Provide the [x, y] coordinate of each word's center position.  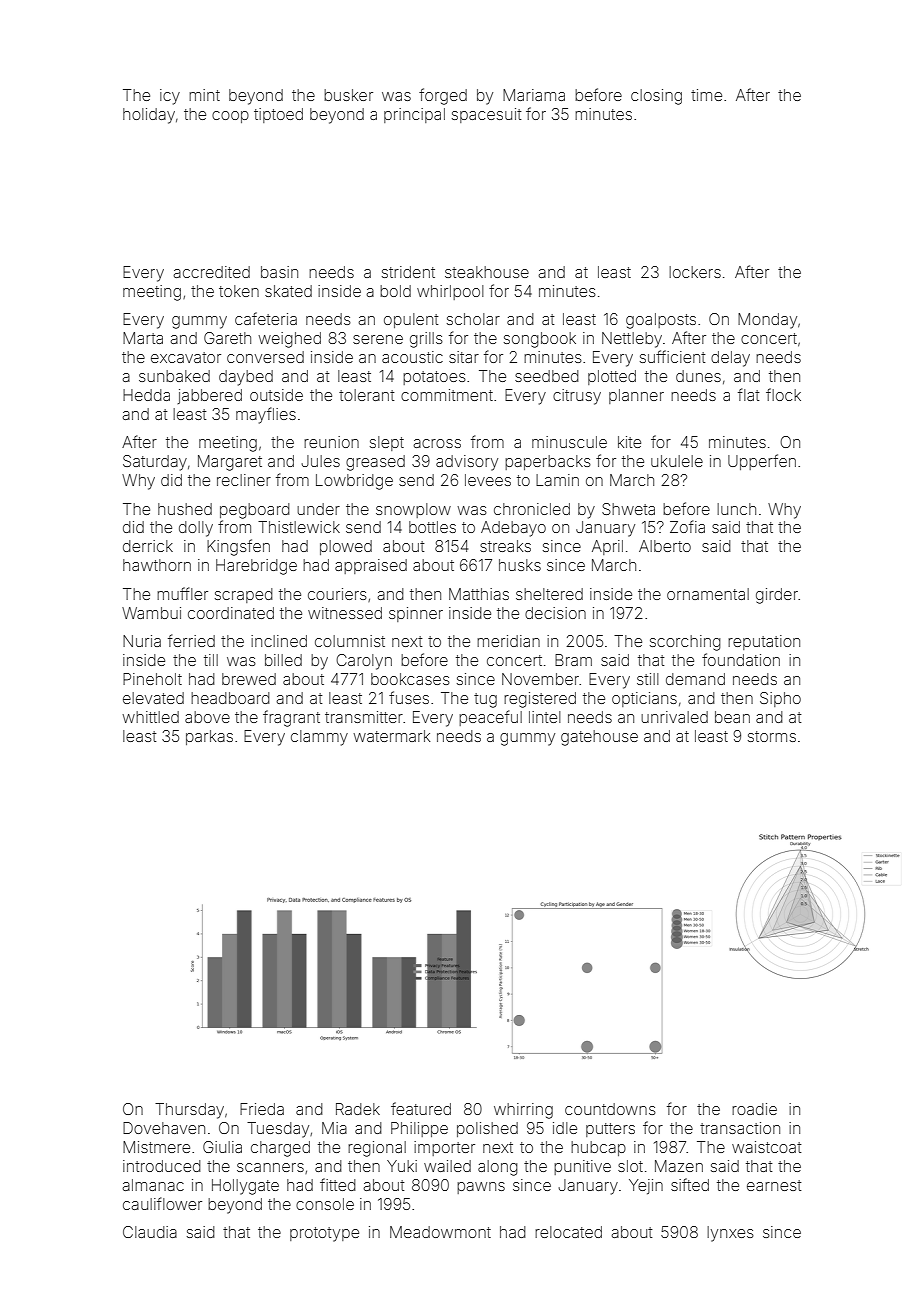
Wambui [151, 613]
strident [408, 272]
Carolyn [364, 662]
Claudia [150, 1232]
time [706, 95]
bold [395, 291]
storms [772, 736]
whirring [523, 1111]
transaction [740, 1128]
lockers [695, 272]
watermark [391, 736]
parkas [209, 737]
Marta [143, 338]
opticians [644, 699]
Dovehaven [164, 1128]
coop [230, 117]
